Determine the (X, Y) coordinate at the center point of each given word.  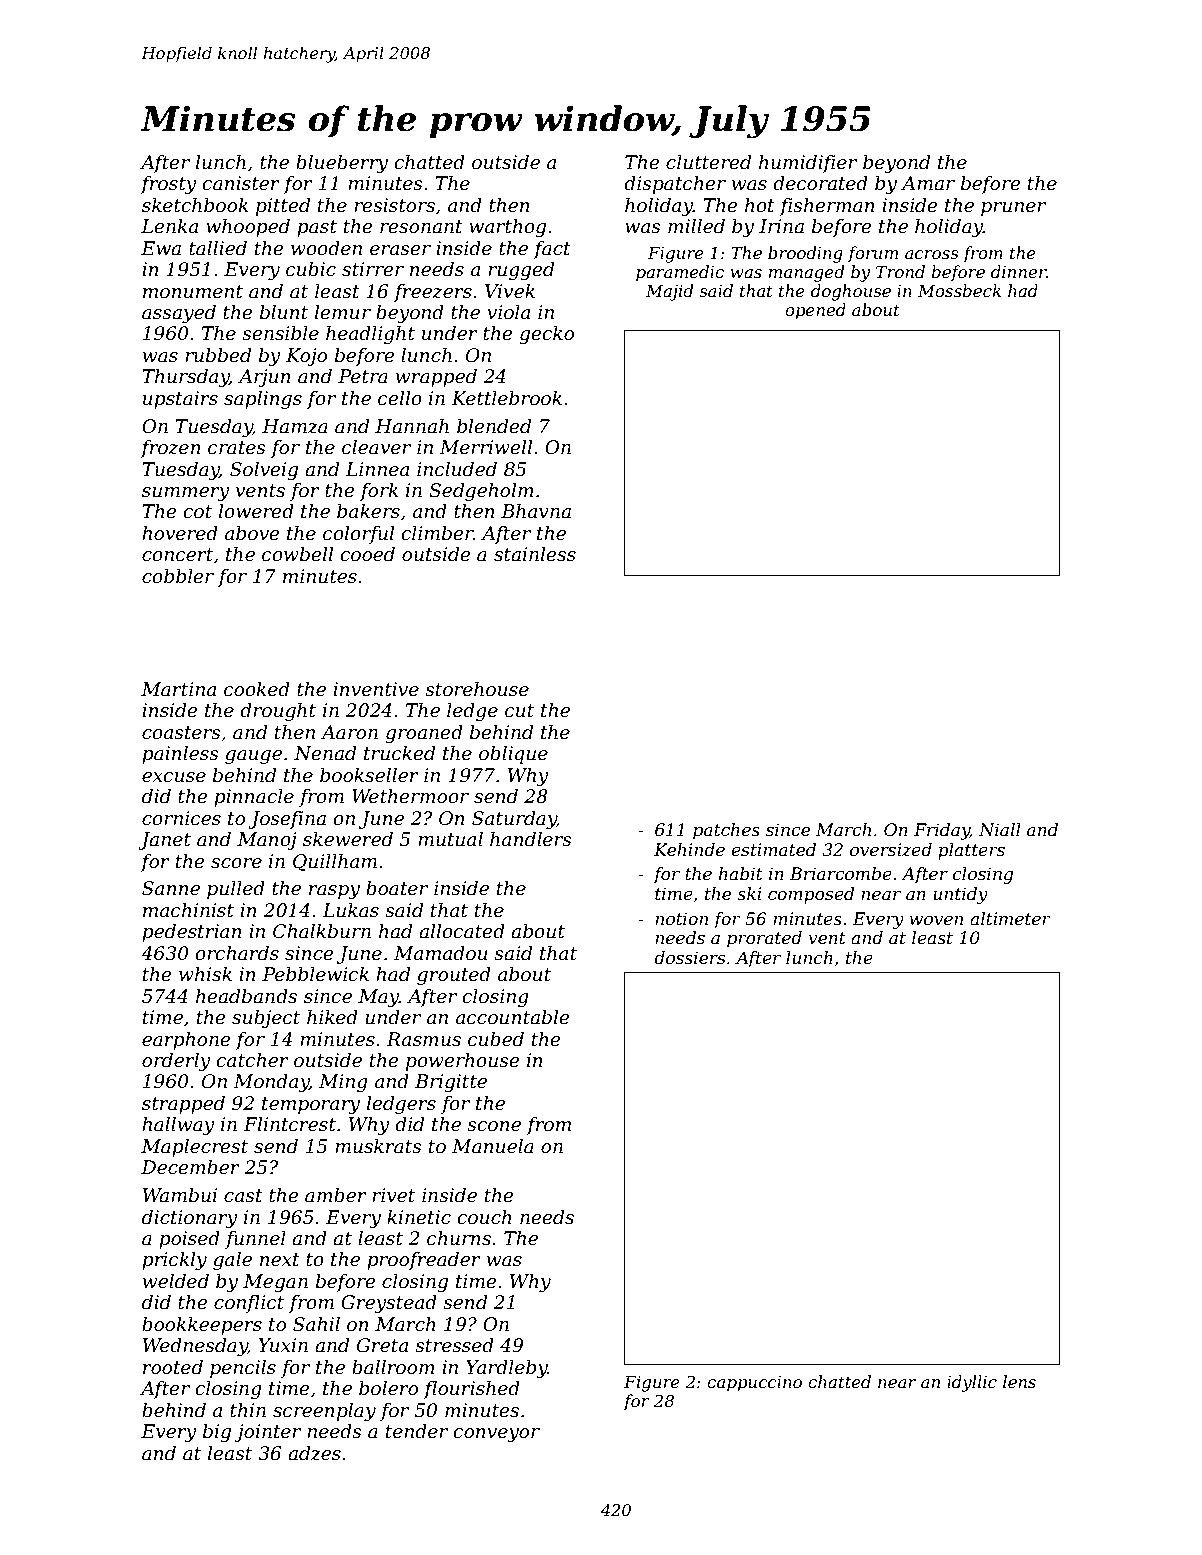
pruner (1013, 209)
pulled (236, 890)
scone (494, 1126)
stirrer (373, 269)
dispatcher (675, 185)
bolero (388, 1388)
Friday (942, 831)
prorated (764, 939)
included (457, 469)
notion (681, 919)
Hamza (295, 426)
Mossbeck (959, 290)
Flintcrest (289, 1124)
